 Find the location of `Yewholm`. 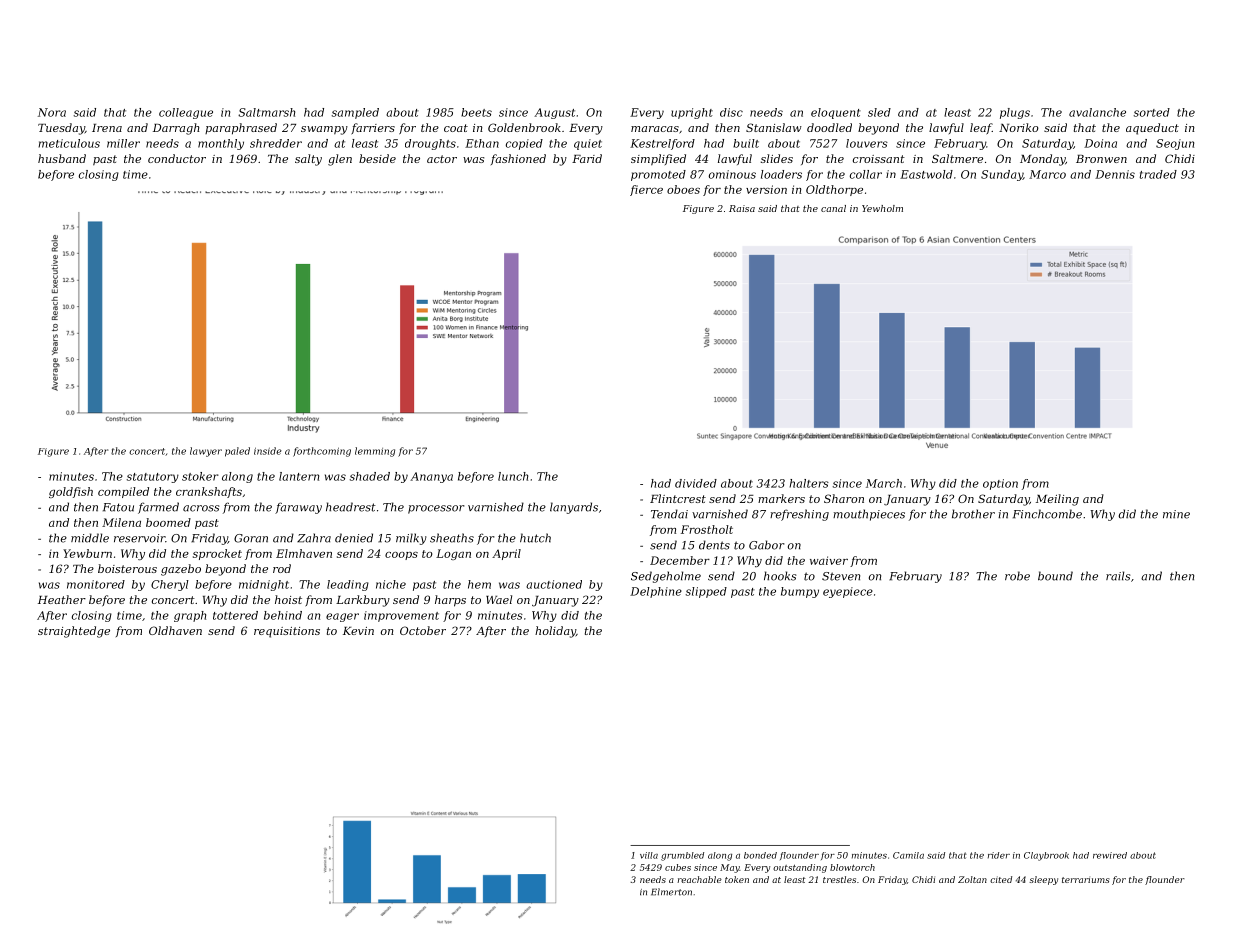

Yewholm is located at coordinates (882, 208).
